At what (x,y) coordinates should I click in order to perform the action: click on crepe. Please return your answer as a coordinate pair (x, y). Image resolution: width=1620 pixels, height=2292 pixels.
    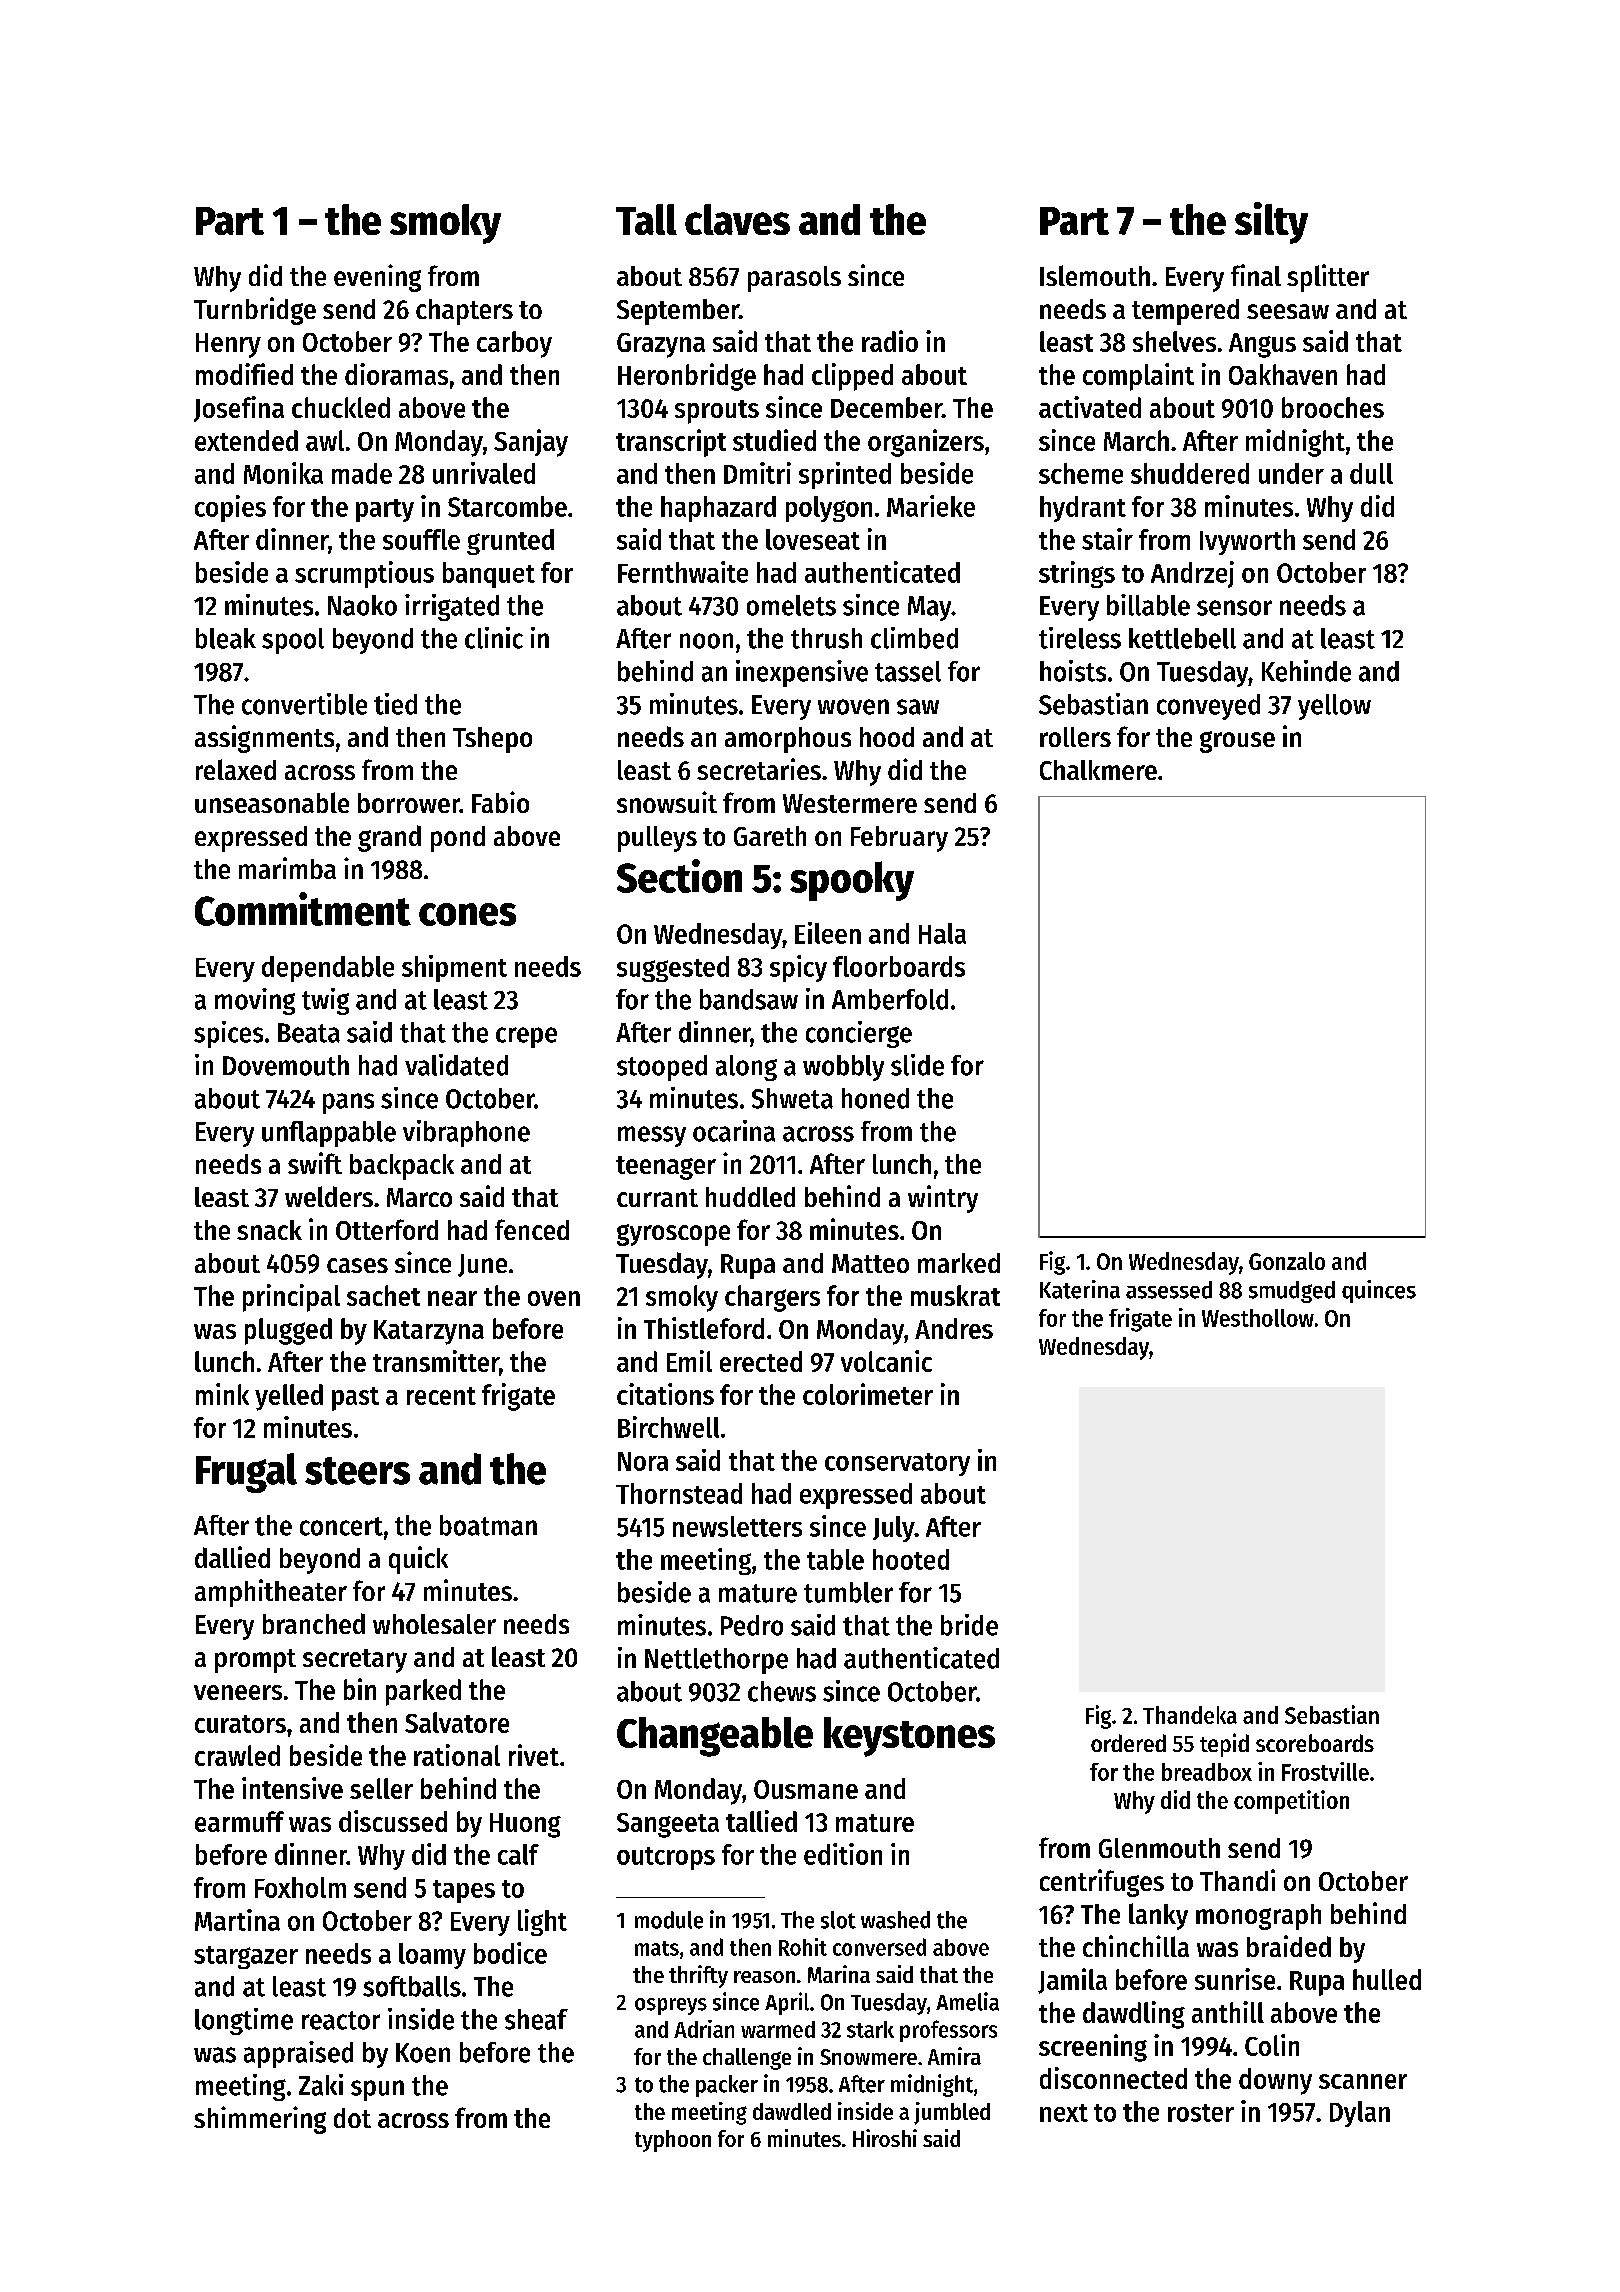
    Looking at the image, I should click on (526, 1037).
